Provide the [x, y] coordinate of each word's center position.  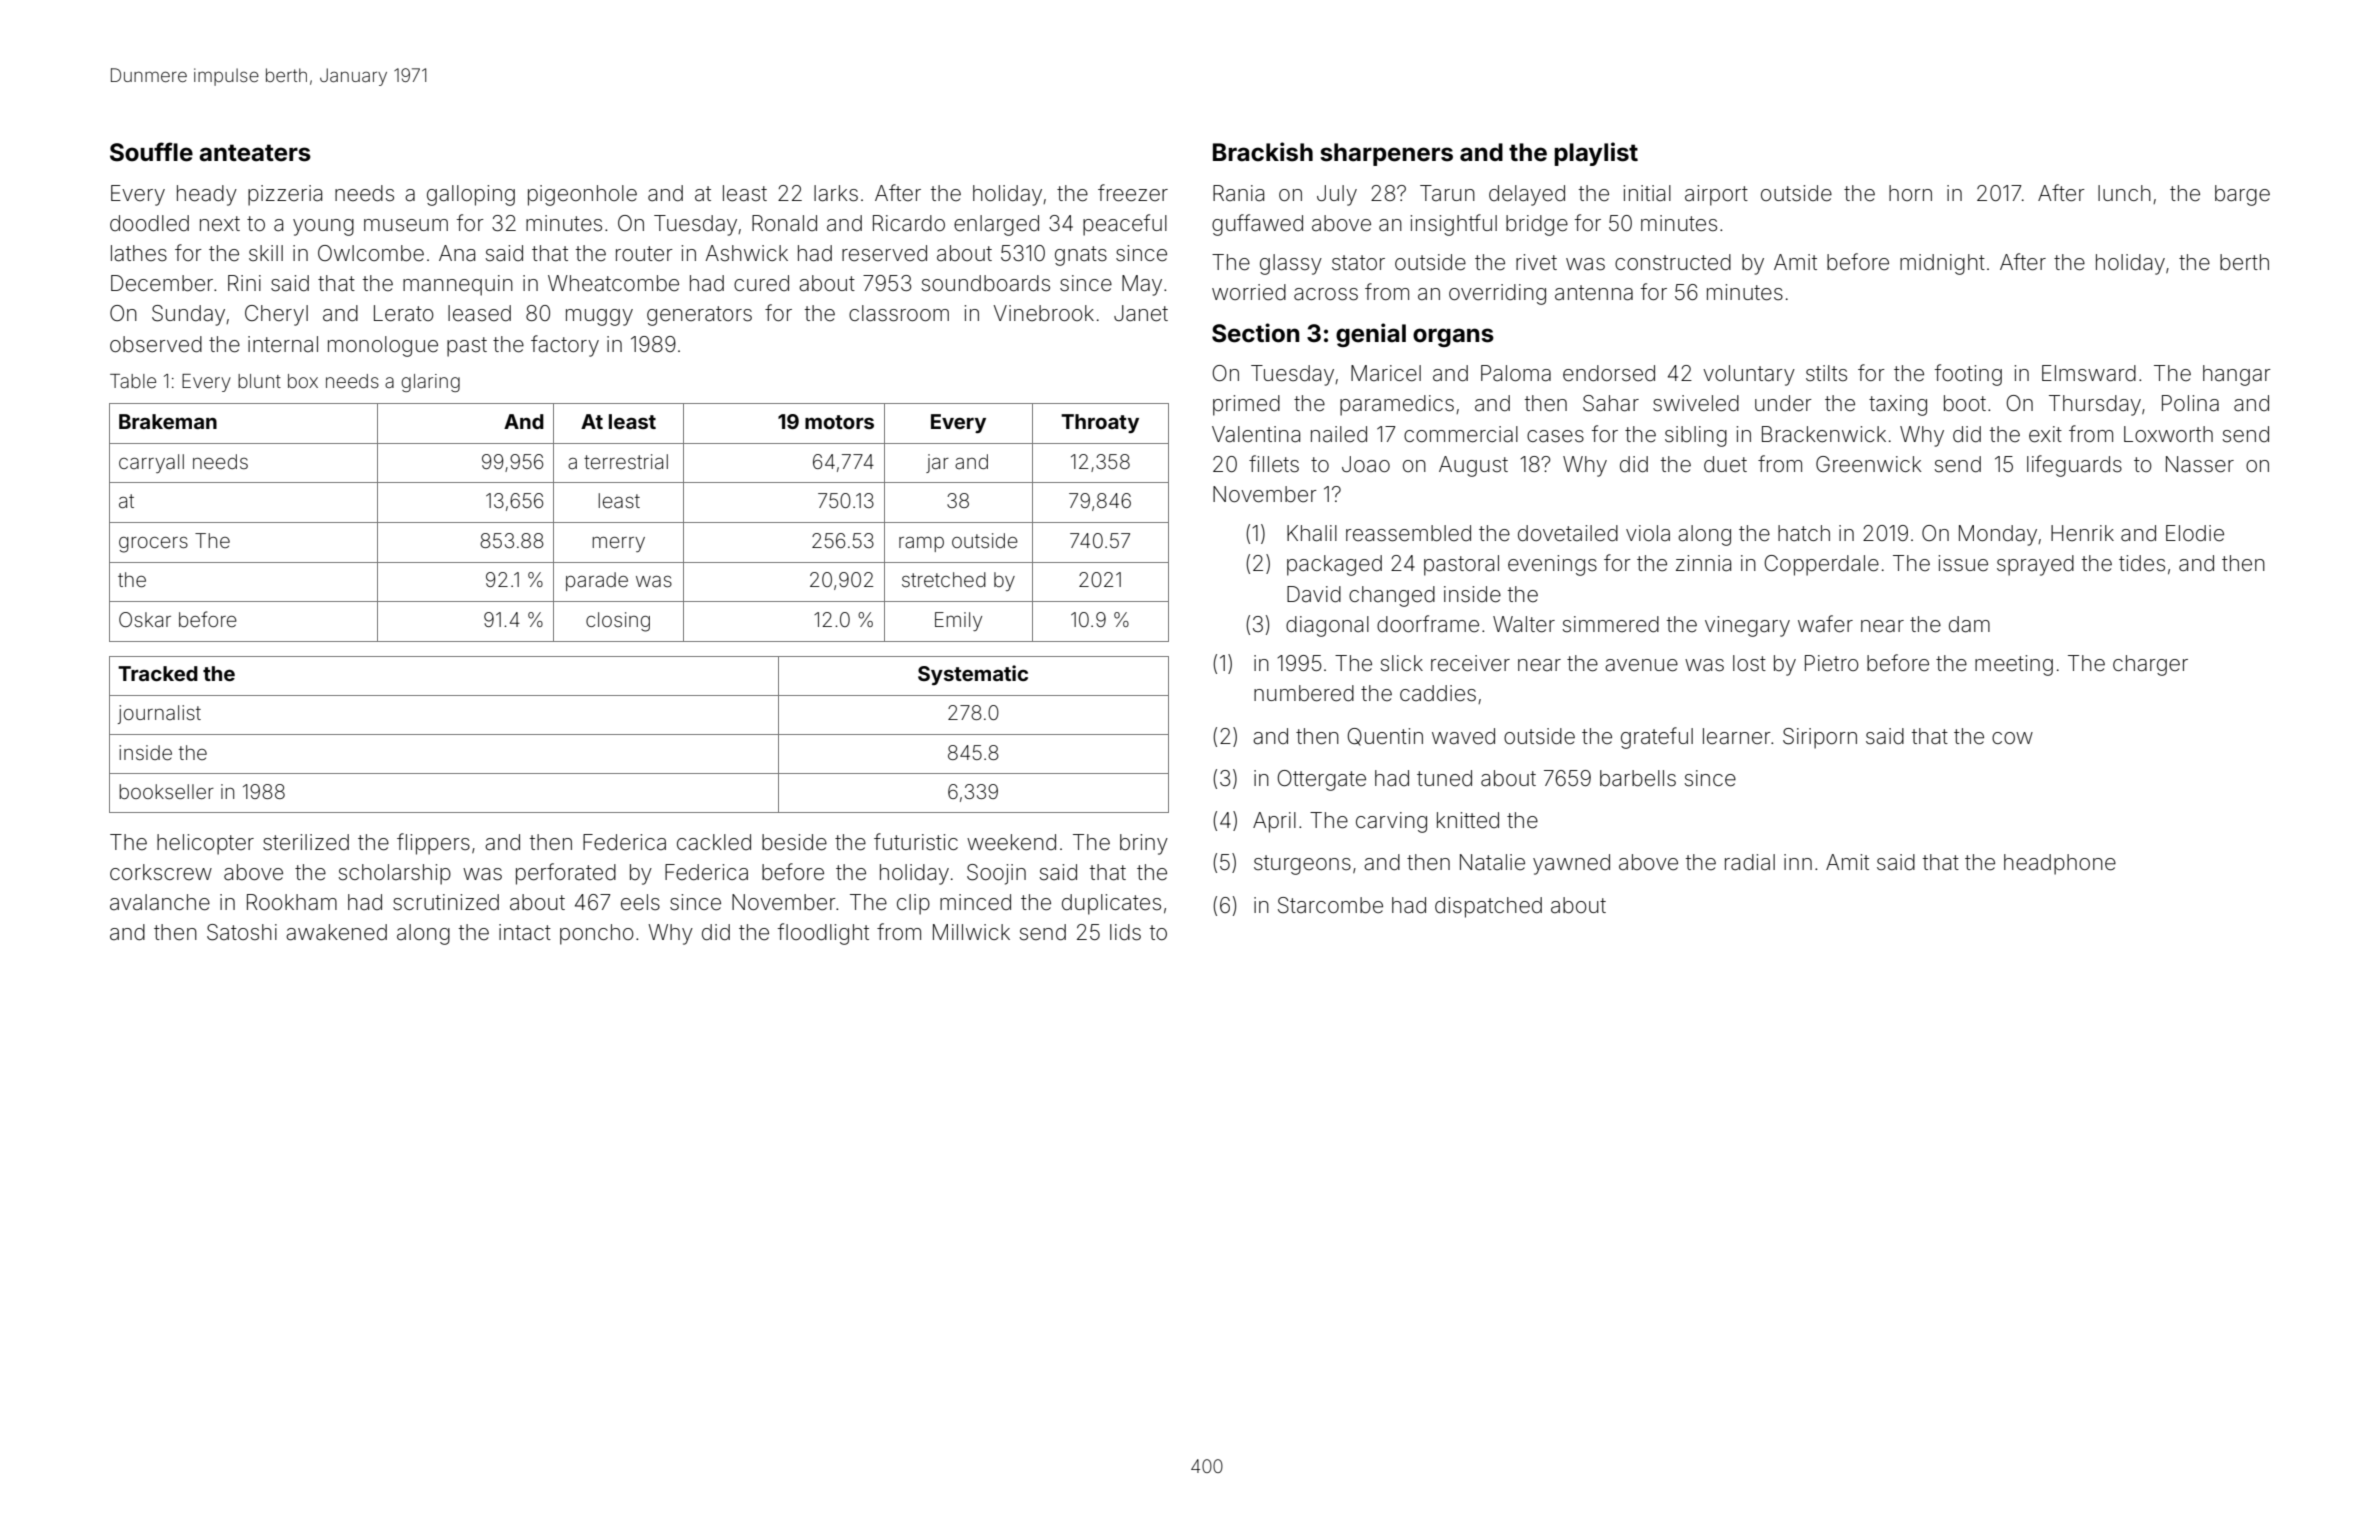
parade [597, 581]
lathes [139, 253]
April [1274, 822]
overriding [1497, 294]
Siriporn [1820, 738]
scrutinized [446, 902]
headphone [2060, 864]
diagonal [1327, 626]
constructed [1673, 262]
